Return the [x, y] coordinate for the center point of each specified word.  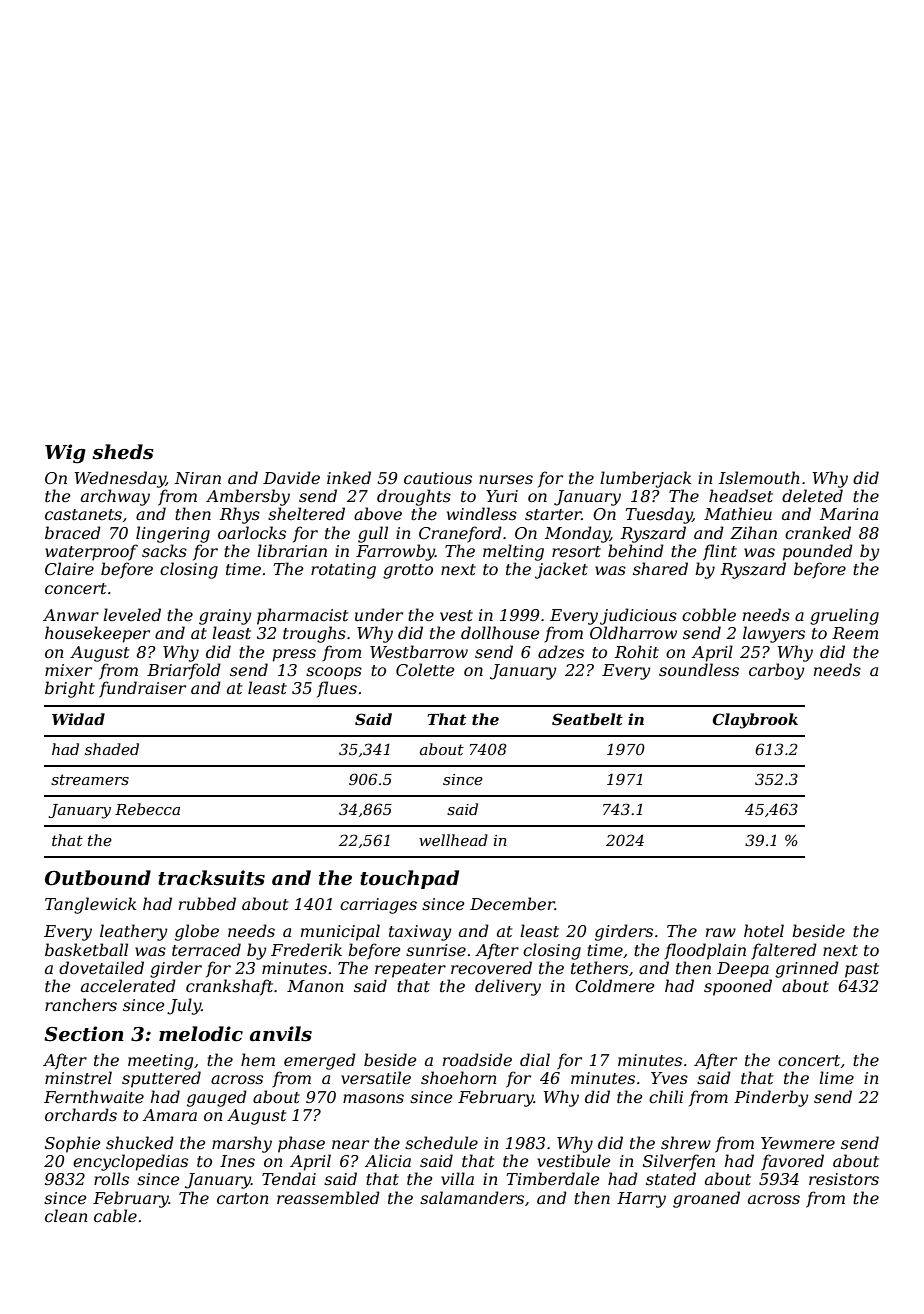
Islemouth [759, 477]
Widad [78, 719]
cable [115, 1215]
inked [349, 477]
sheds [123, 452]
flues [337, 689]
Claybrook [755, 721]
